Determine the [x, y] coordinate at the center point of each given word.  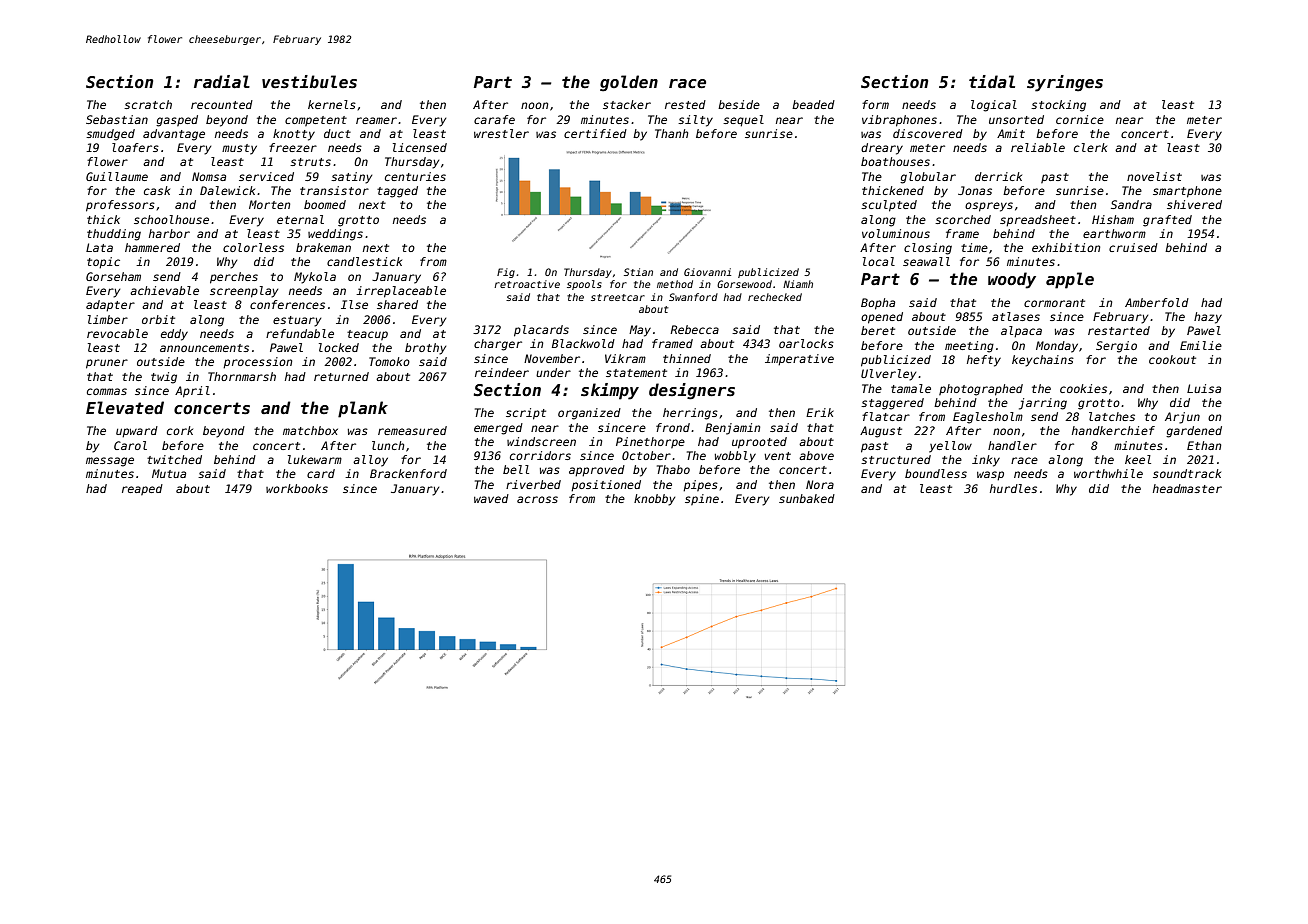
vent [777, 456]
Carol [130, 445]
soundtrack [1187, 473]
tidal [992, 81]
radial [222, 81]
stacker [627, 104]
